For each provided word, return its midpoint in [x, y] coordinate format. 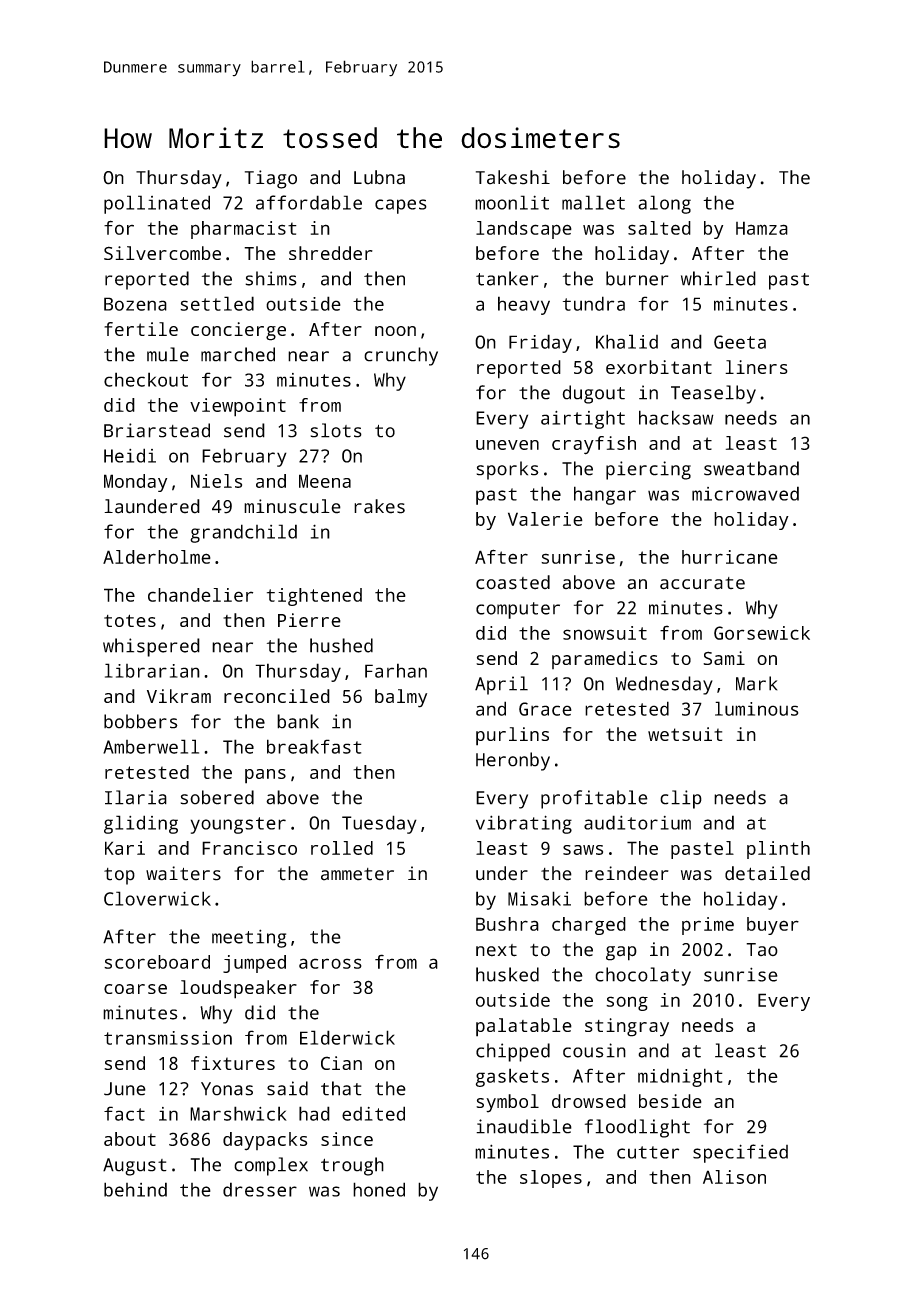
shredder [331, 253]
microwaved [745, 493]
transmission [168, 1038]
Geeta [740, 342]
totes [130, 620]
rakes [379, 506]
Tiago [271, 179]
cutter [648, 1152]
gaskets [512, 1077]
